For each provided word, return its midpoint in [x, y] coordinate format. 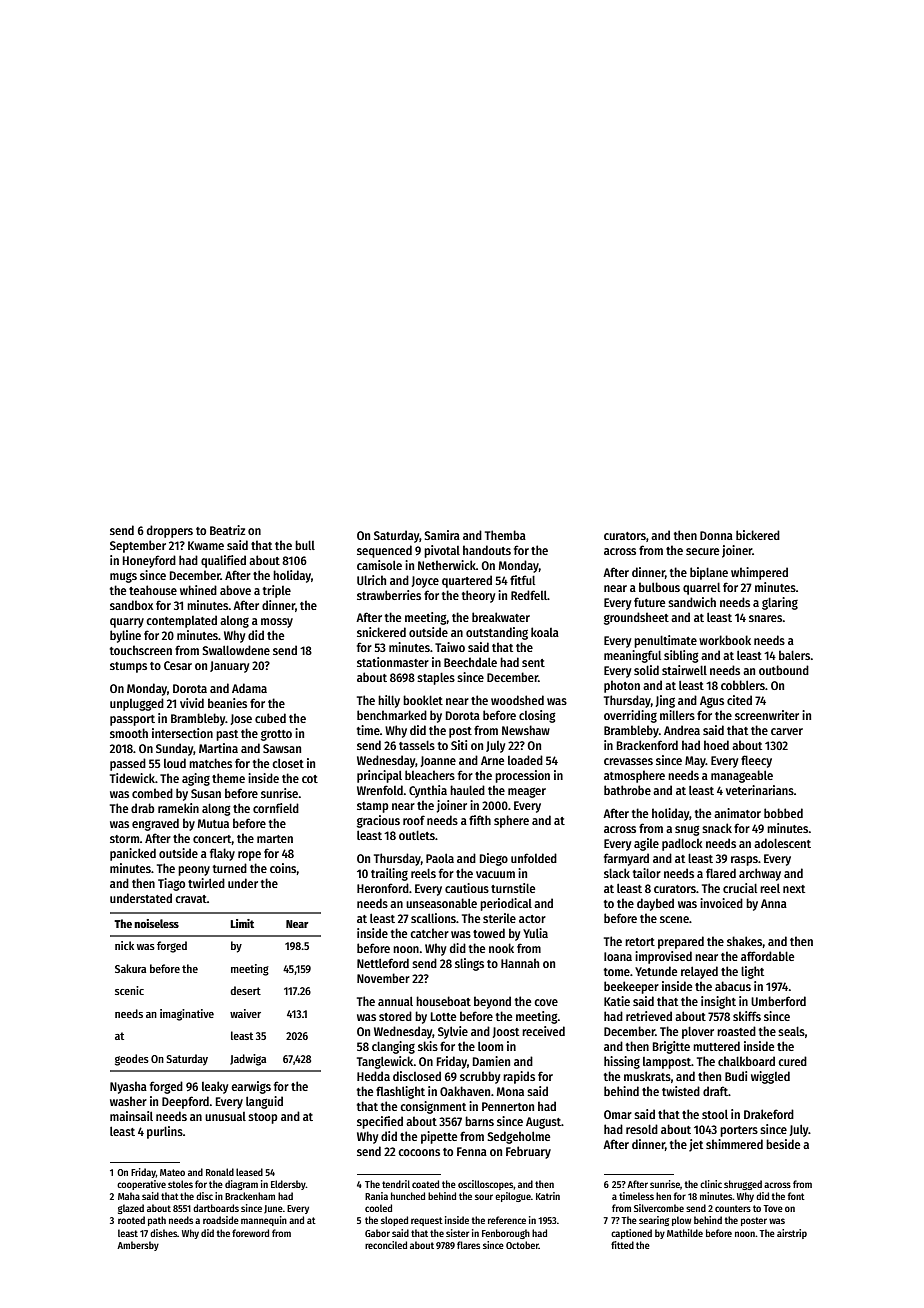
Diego [494, 859]
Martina [218, 748]
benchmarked [392, 715]
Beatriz [227, 530]
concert [212, 839]
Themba [505, 535]
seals [791, 1031]
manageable [742, 776]
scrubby [480, 1077]
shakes [745, 941]
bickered [758, 535]
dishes [163, 1233]
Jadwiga [248, 1060]
